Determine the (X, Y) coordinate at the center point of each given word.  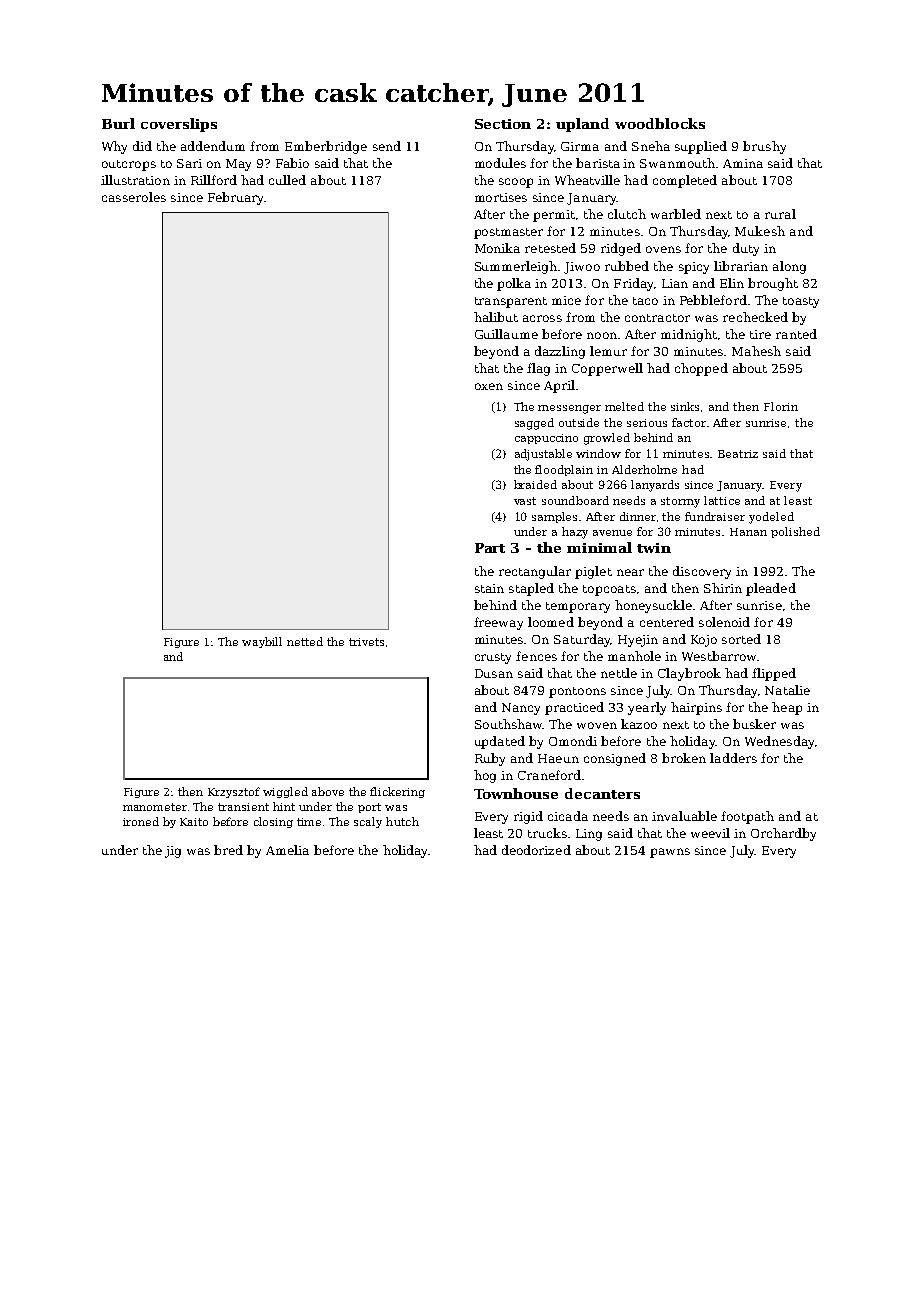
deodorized (536, 850)
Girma (580, 146)
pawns (670, 853)
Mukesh (760, 231)
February (235, 198)
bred (228, 850)
